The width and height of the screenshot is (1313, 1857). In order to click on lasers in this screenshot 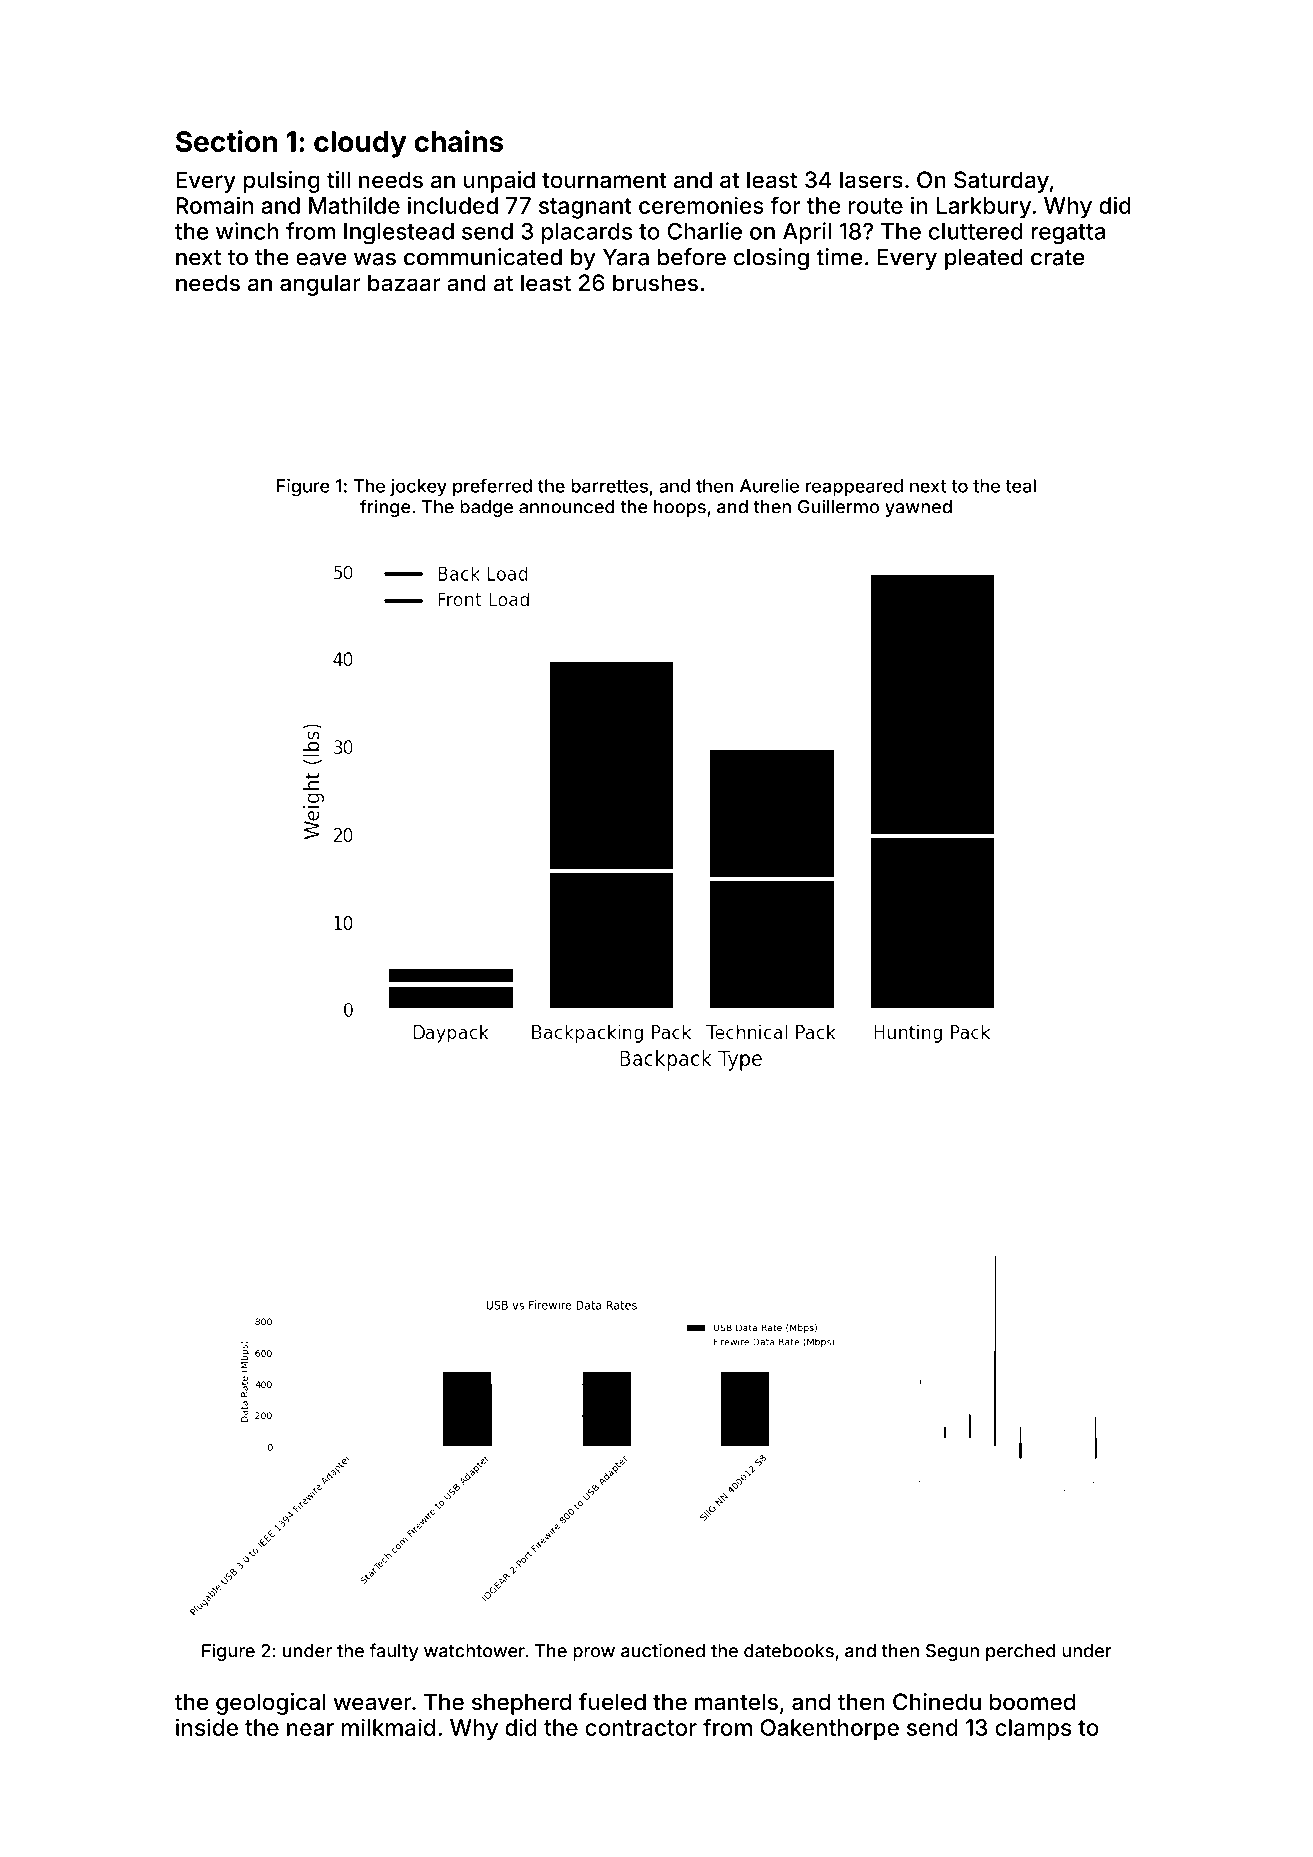, I will do `click(871, 180)`.
